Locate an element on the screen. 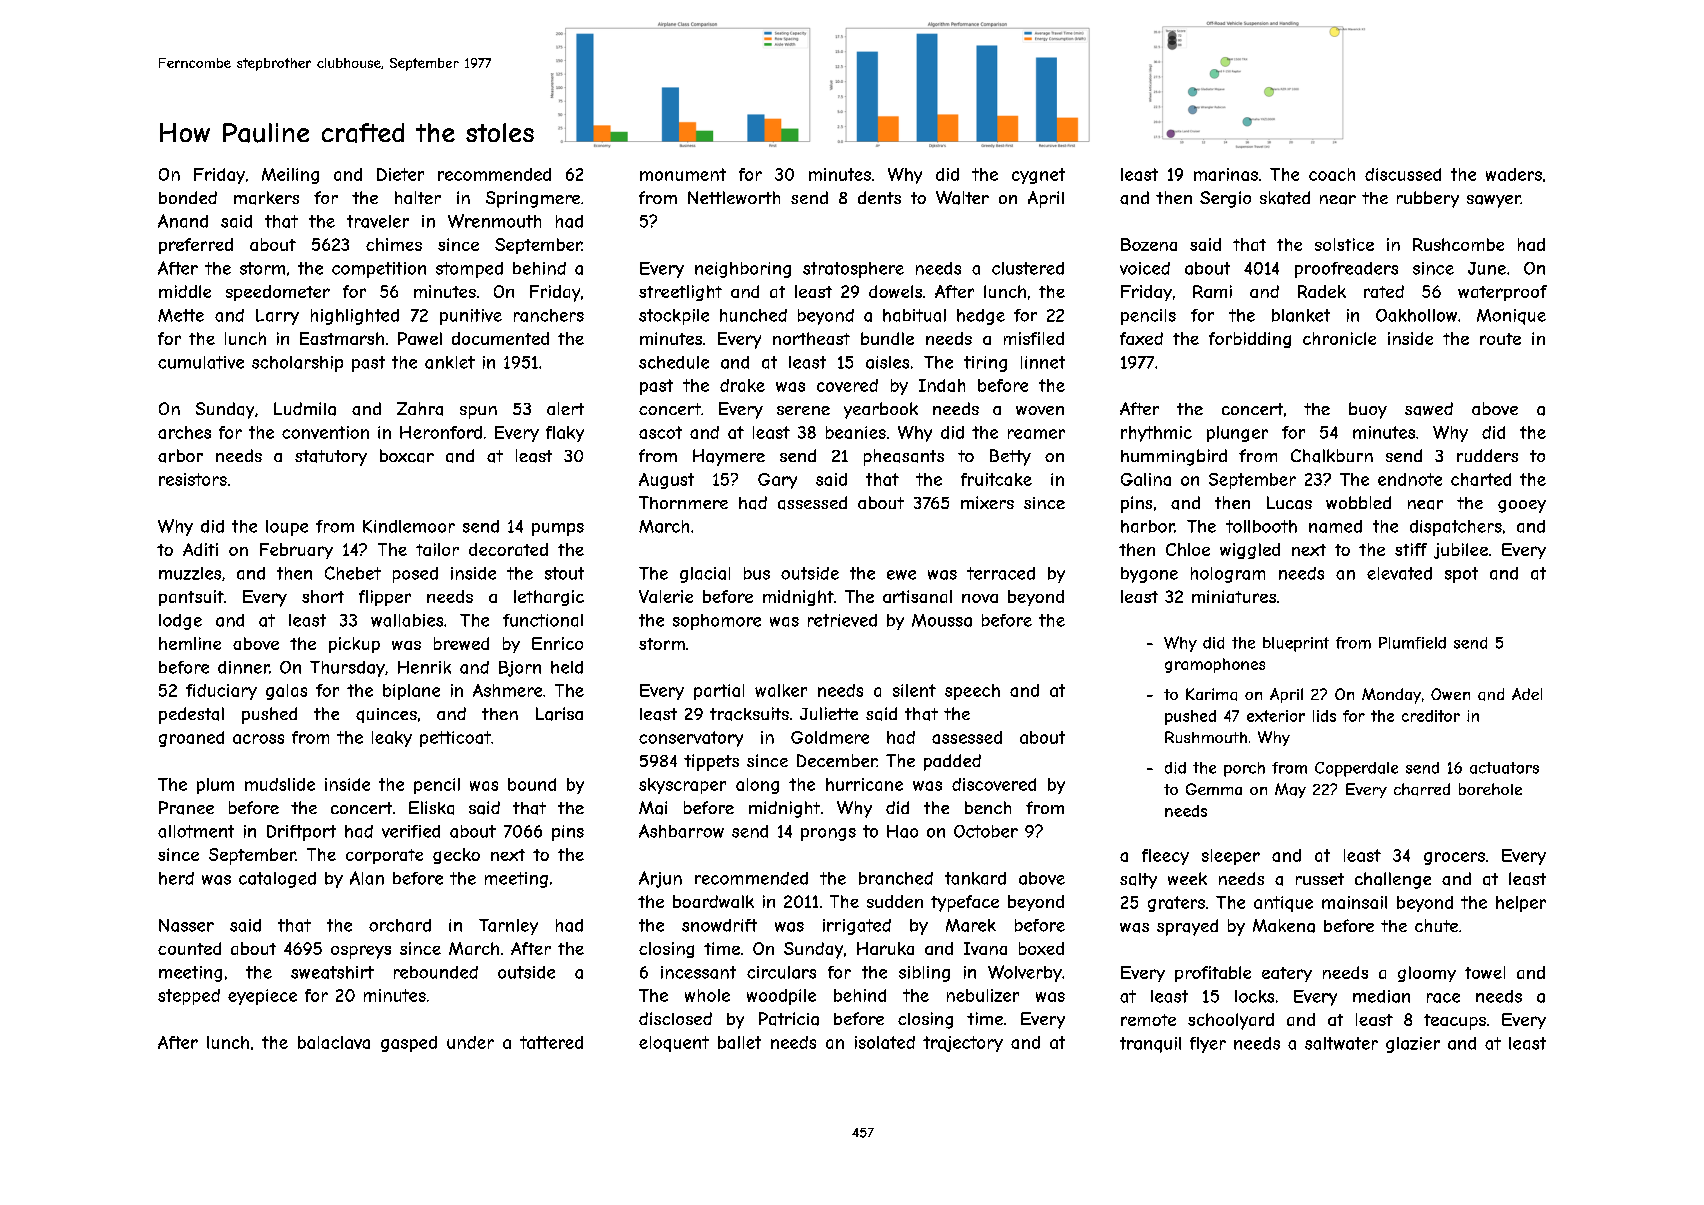 This screenshot has width=1704, height=1205. sawyer is located at coordinates (1494, 201).
